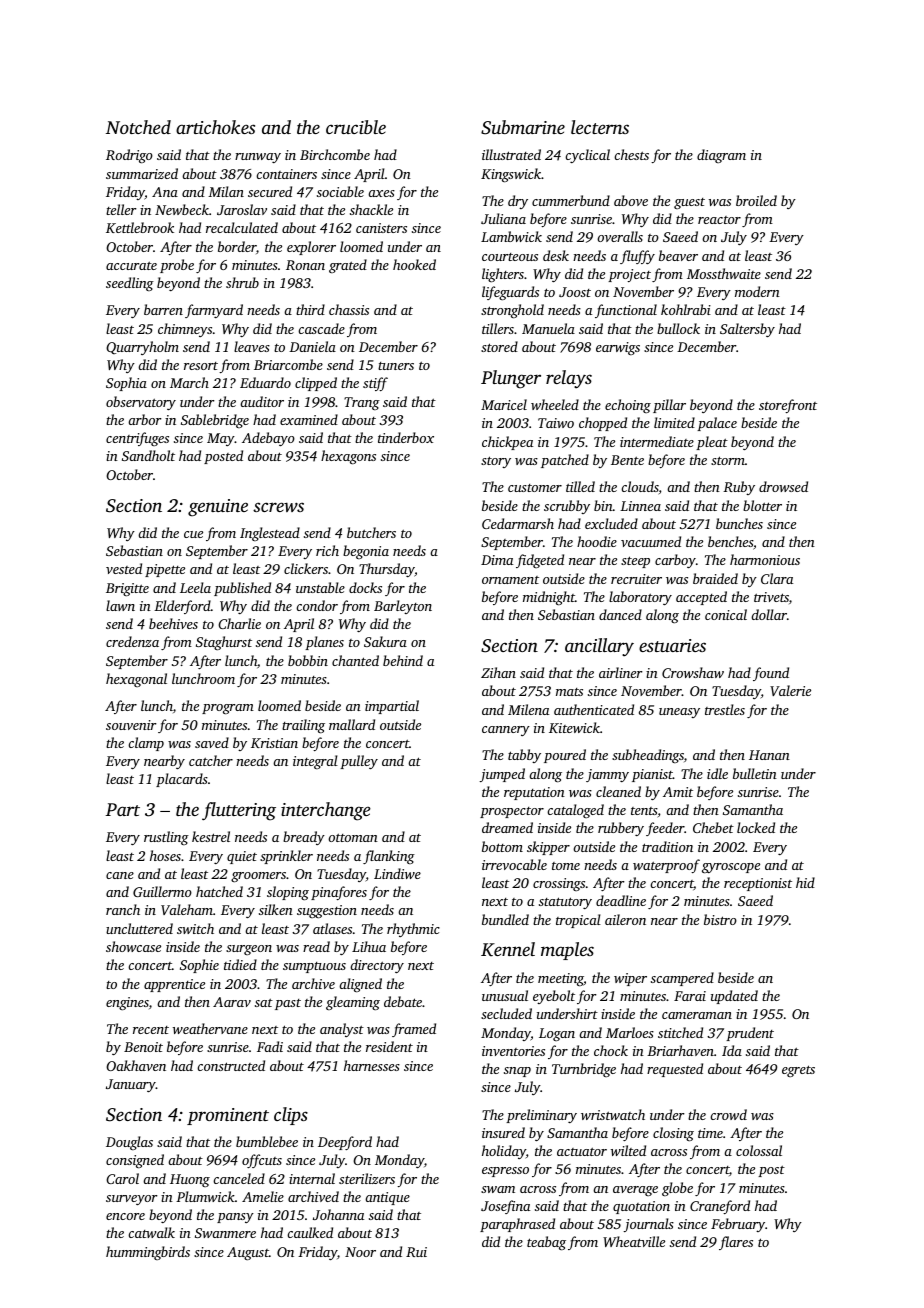  What do you see at coordinates (414, 264) in the image?
I see `hooked` at bounding box center [414, 264].
